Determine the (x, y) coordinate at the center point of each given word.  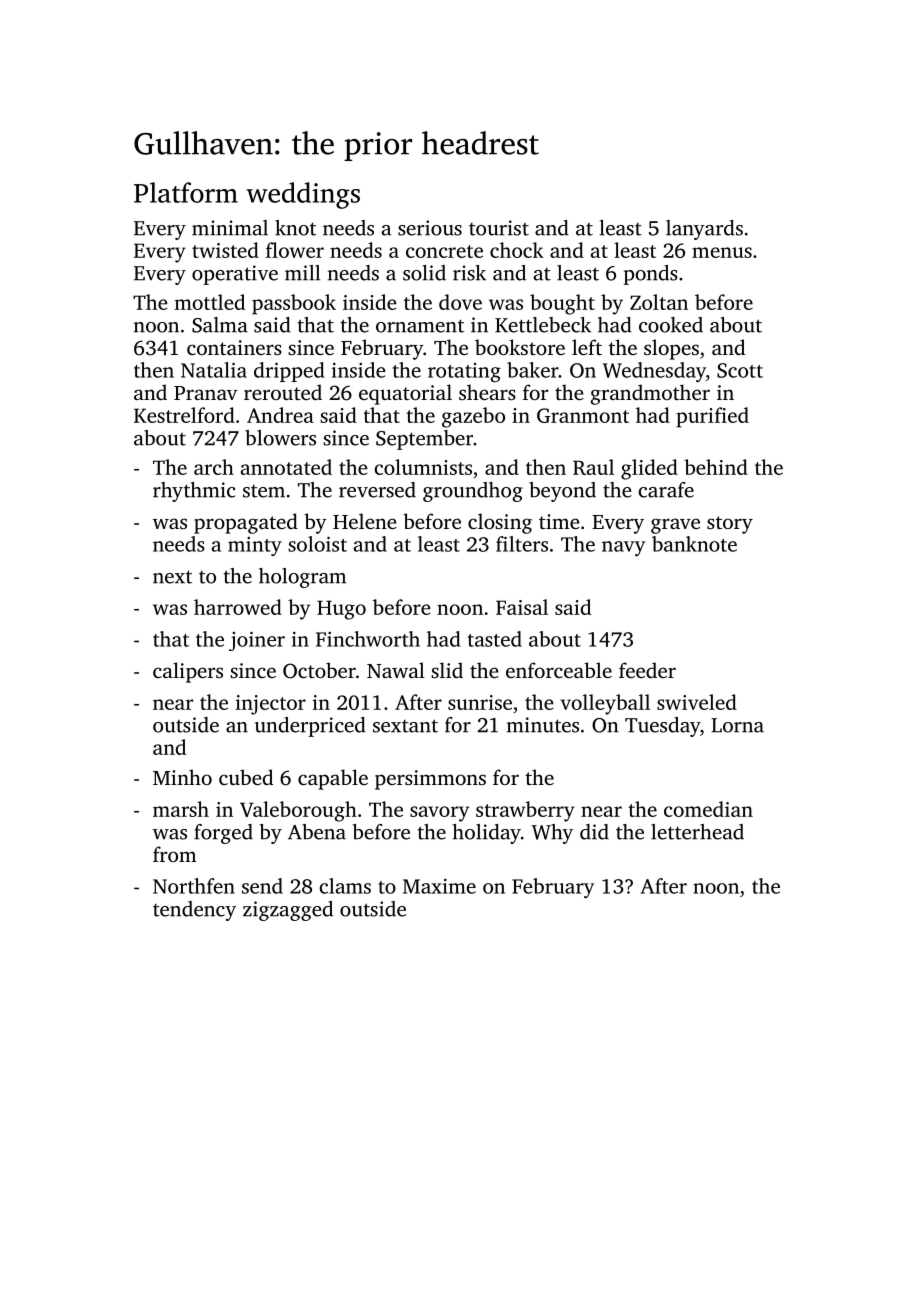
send (262, 886)
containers (234, 347)
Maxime (439, 886)
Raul (593, 467)
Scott (740, 370)
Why (552, 834)
